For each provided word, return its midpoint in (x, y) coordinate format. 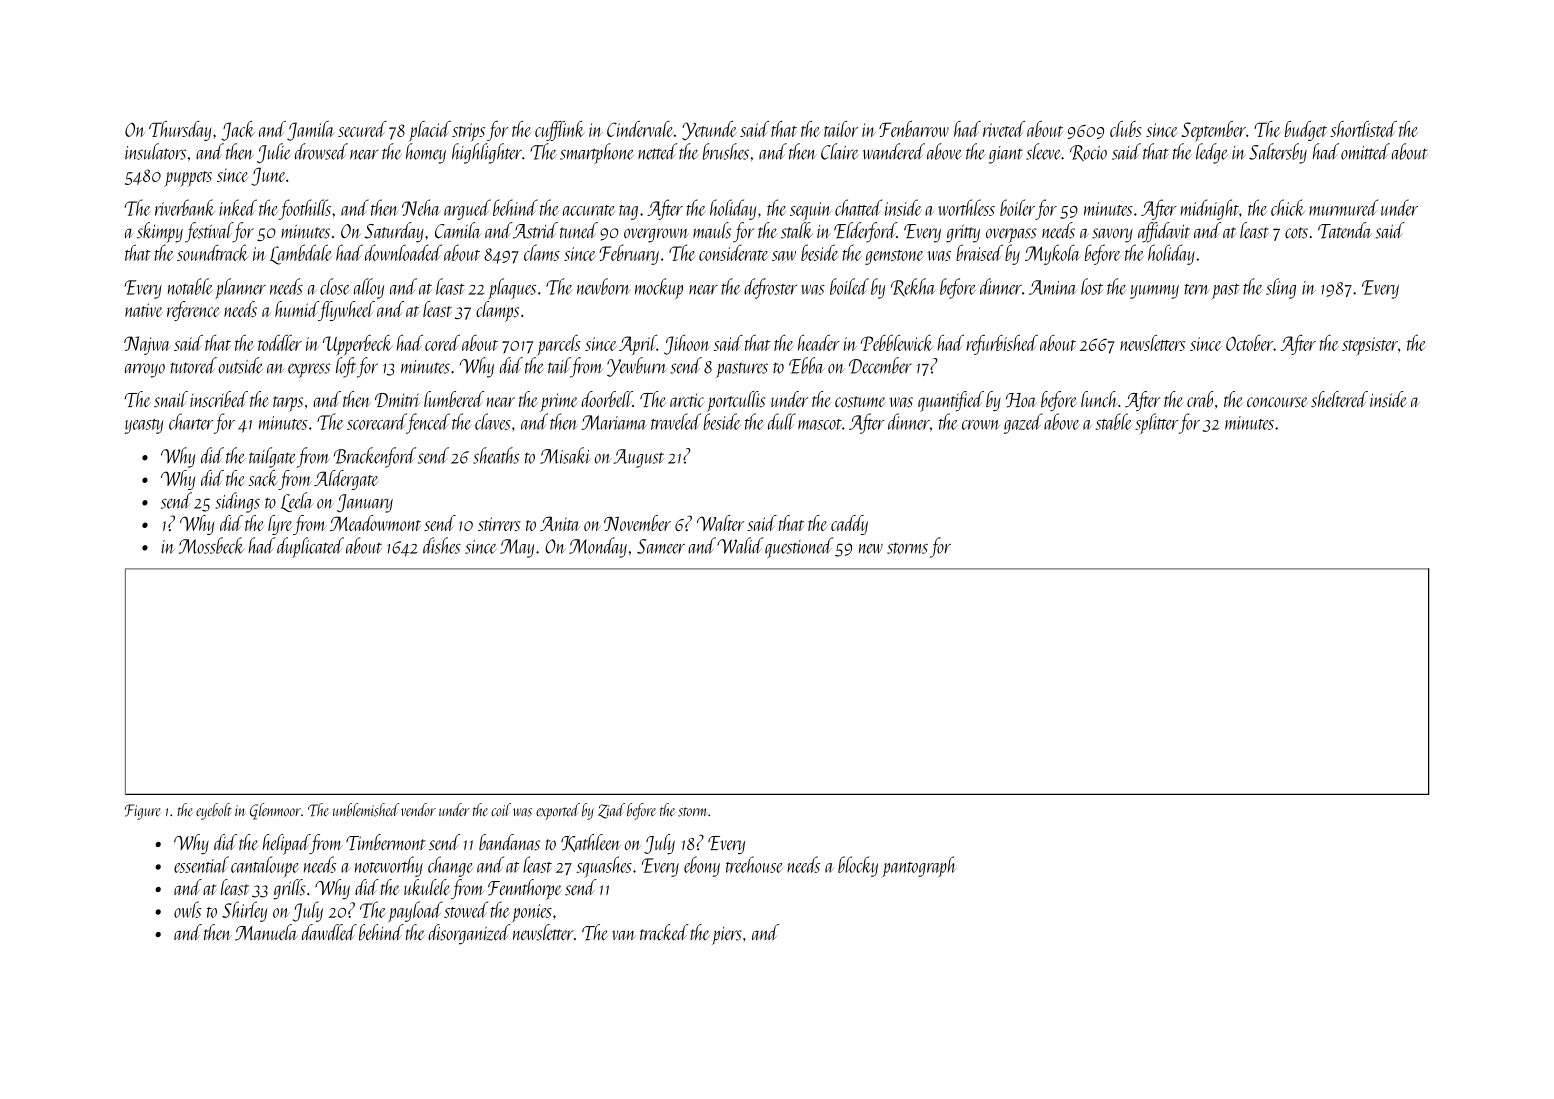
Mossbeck (211, 545)
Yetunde (709, 130)
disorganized (469, 934)
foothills (305, 209)
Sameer (661, 546)
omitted (1365, 151)
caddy (849, 525)
